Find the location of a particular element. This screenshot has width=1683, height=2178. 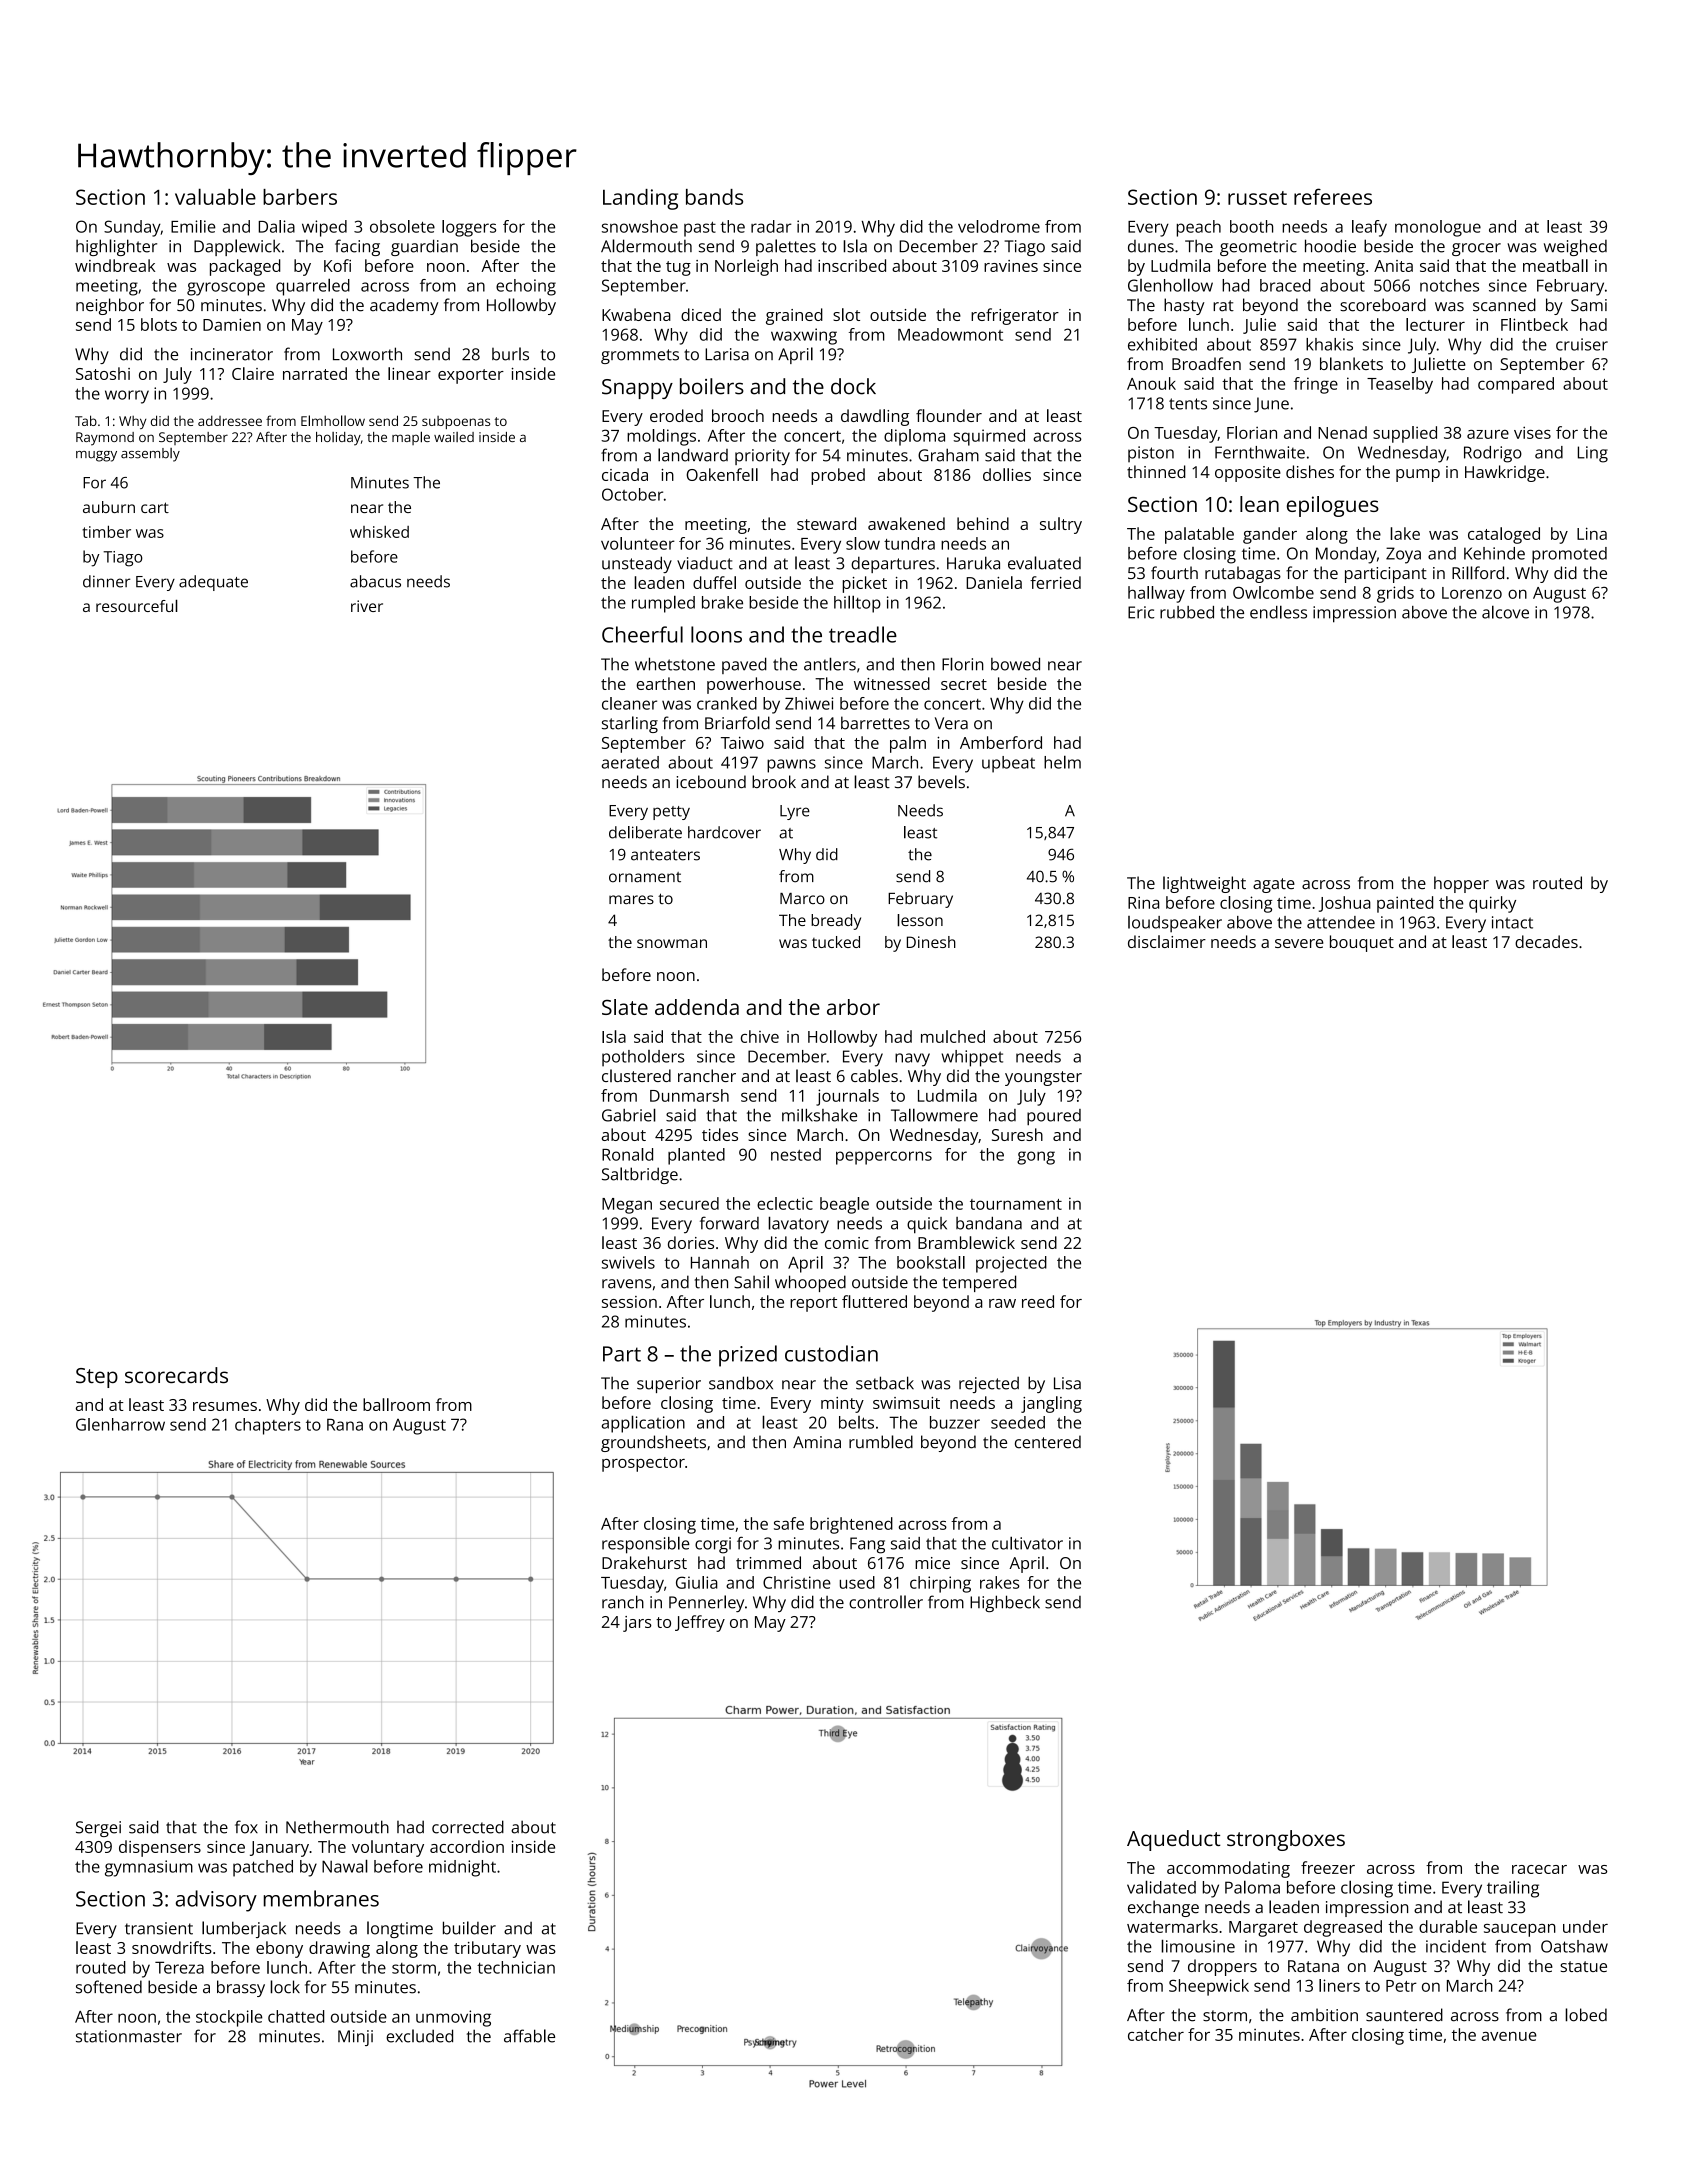

Florian is located at coordinates (1252, 432).
